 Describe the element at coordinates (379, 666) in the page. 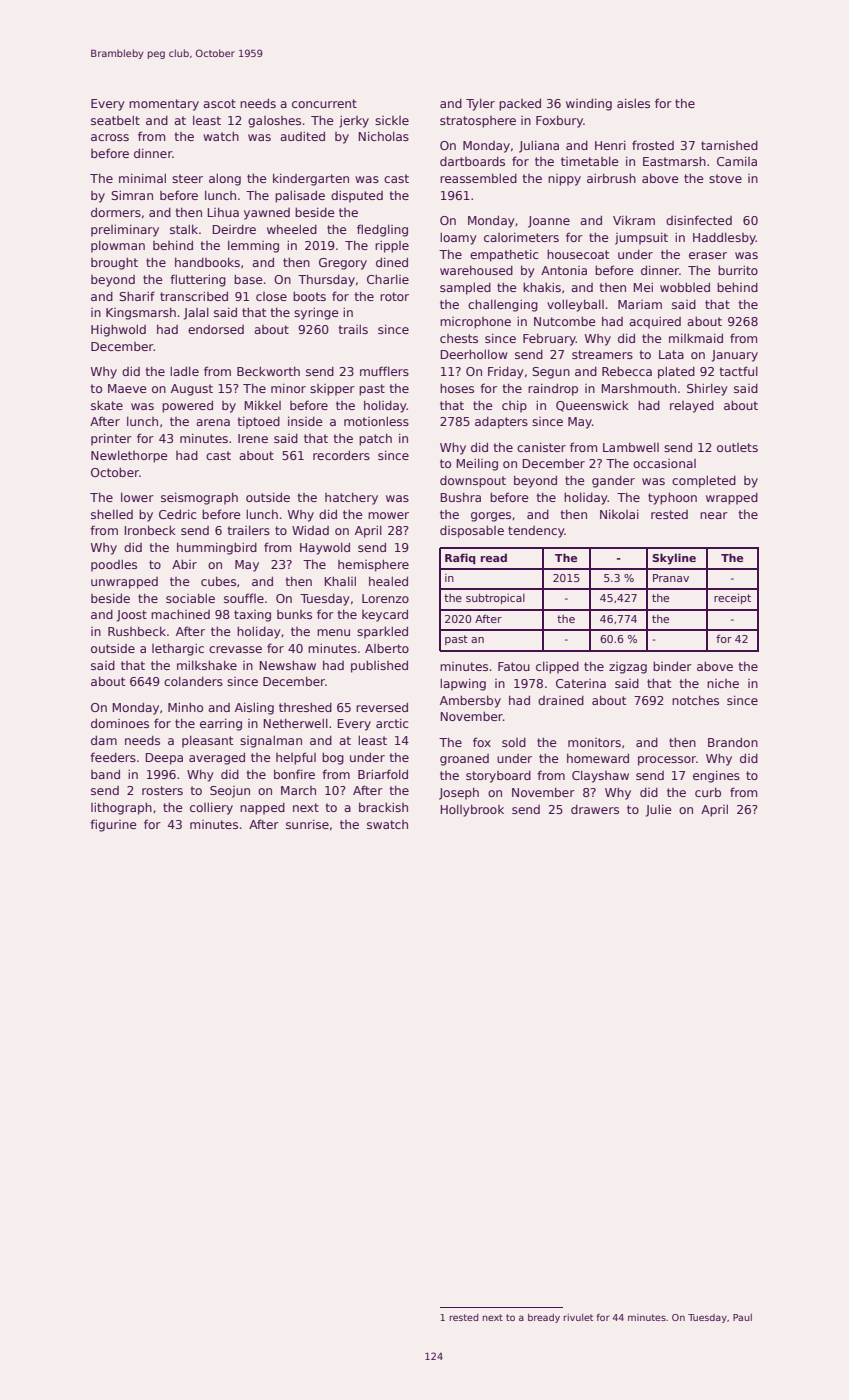

I see `published` at that location.
